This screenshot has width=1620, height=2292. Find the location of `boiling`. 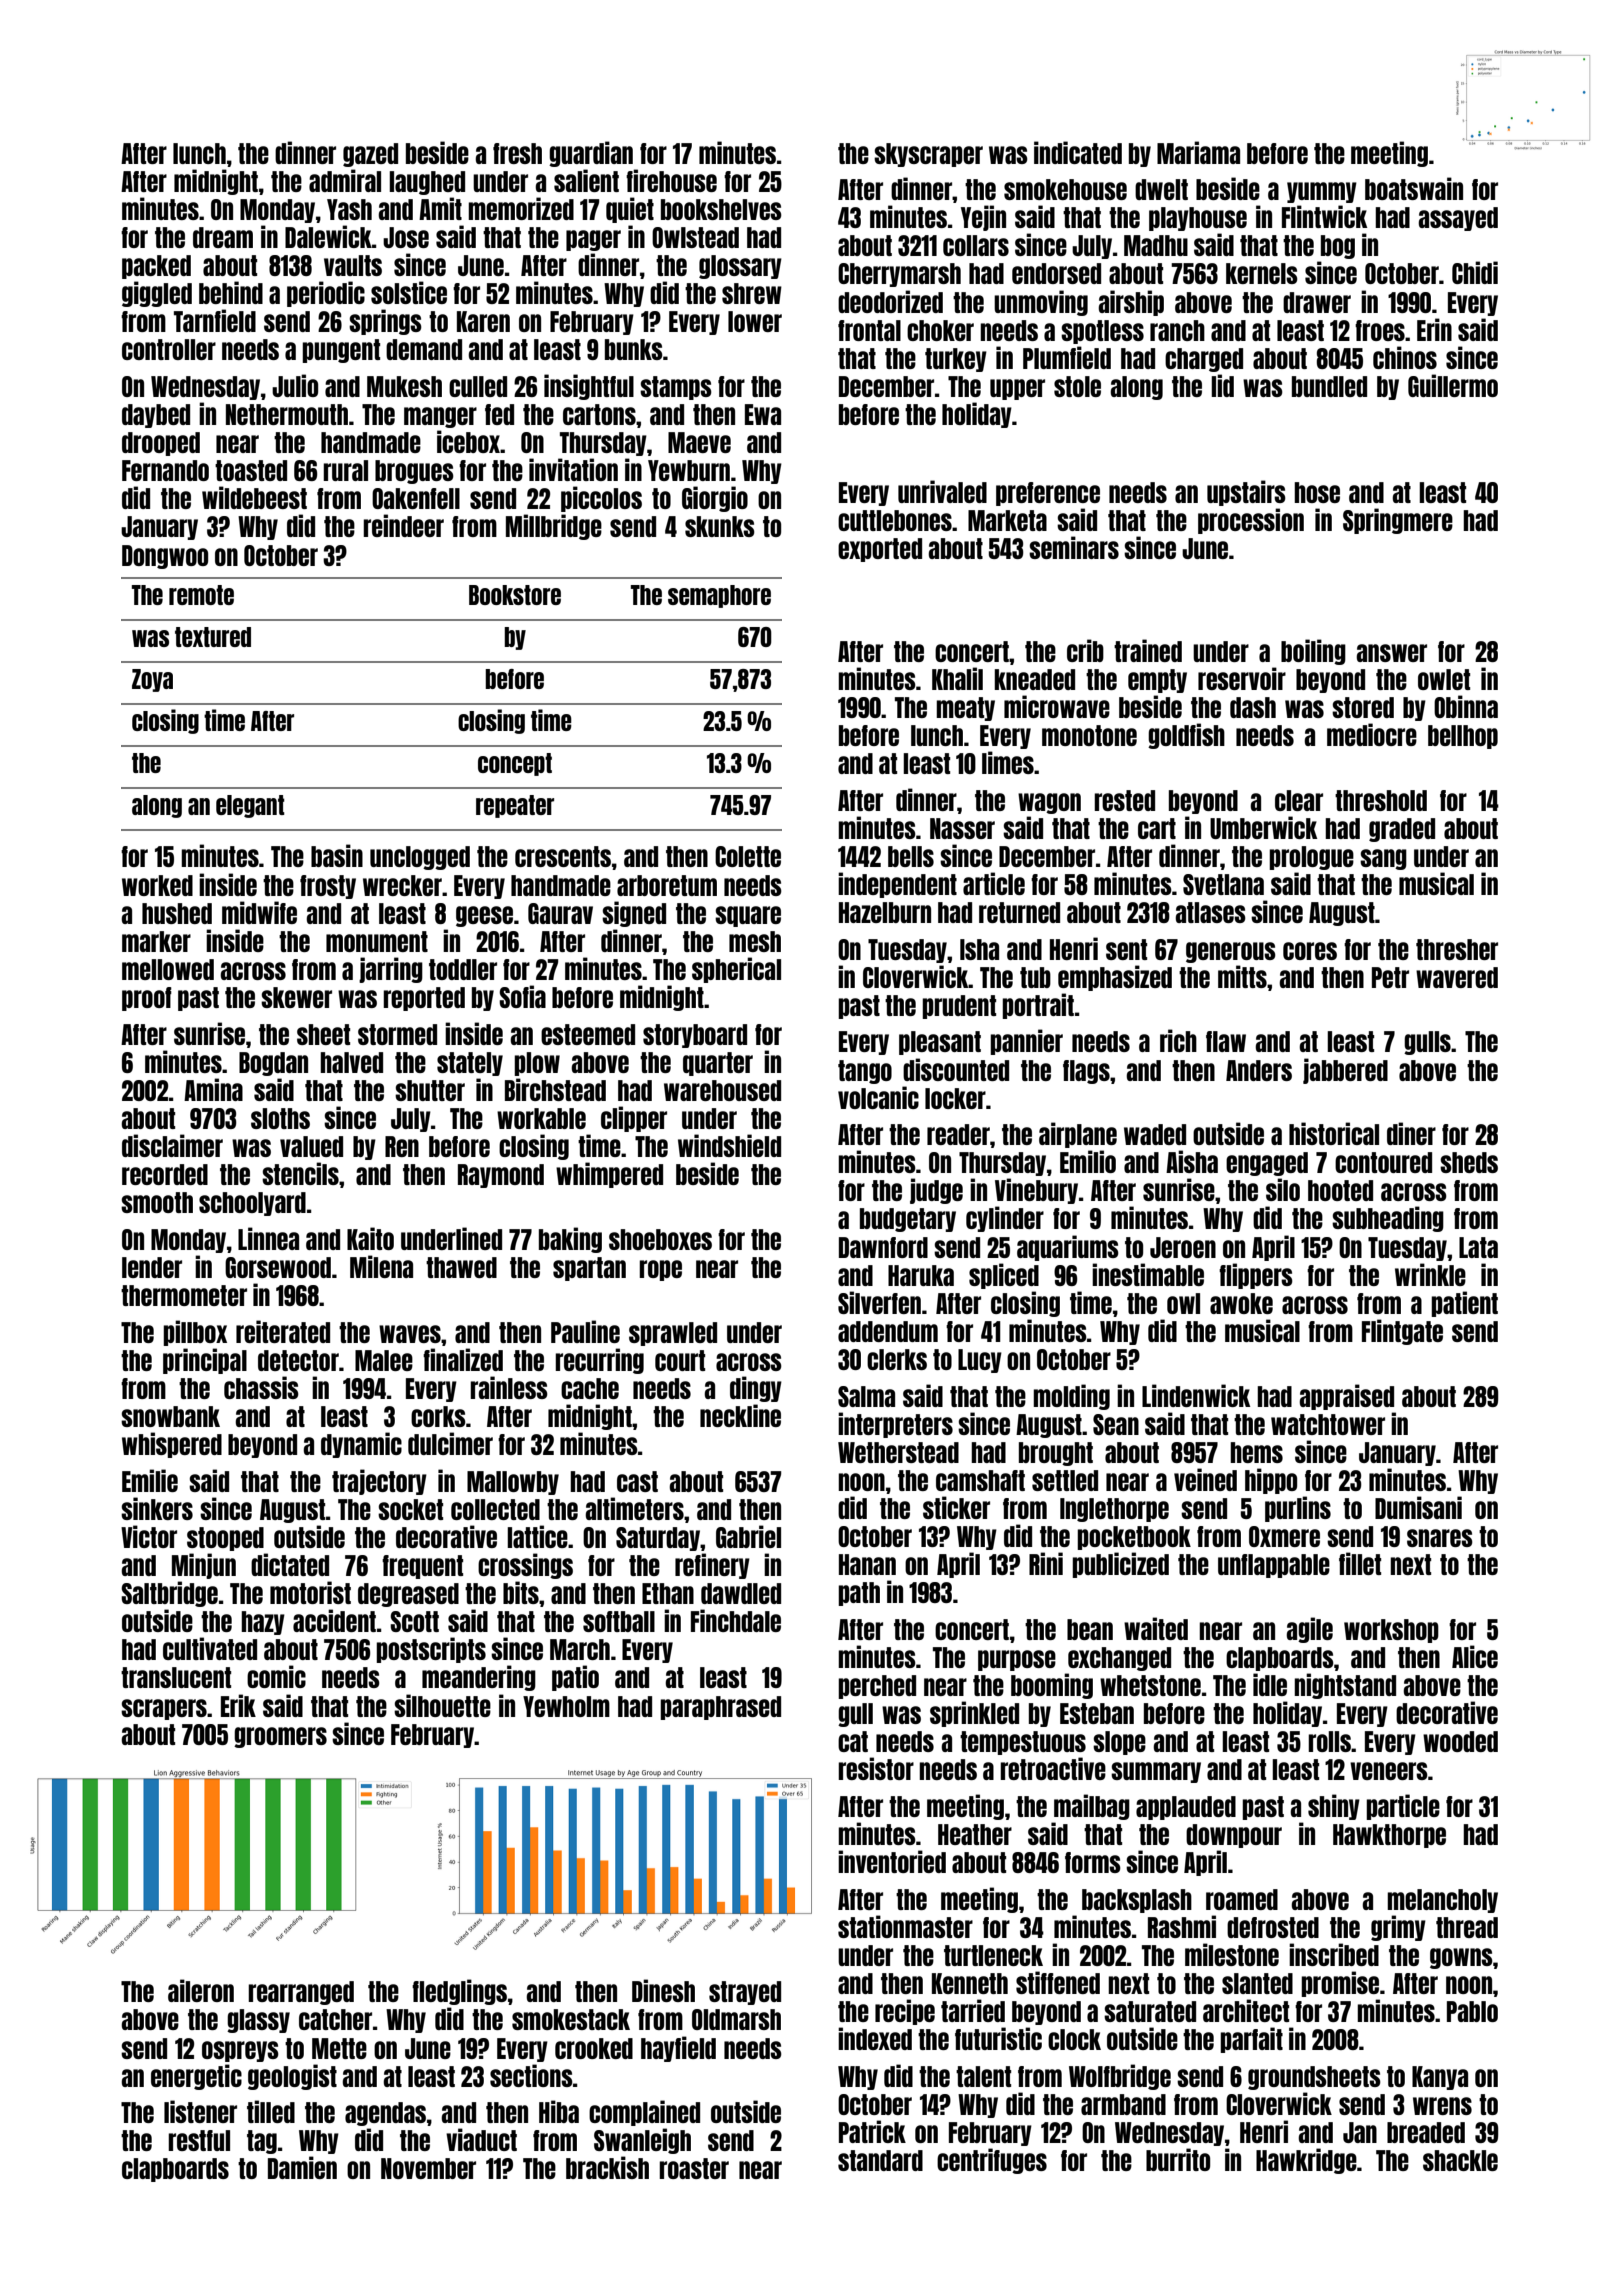

boiling is located at coordinates (1313, 652).
